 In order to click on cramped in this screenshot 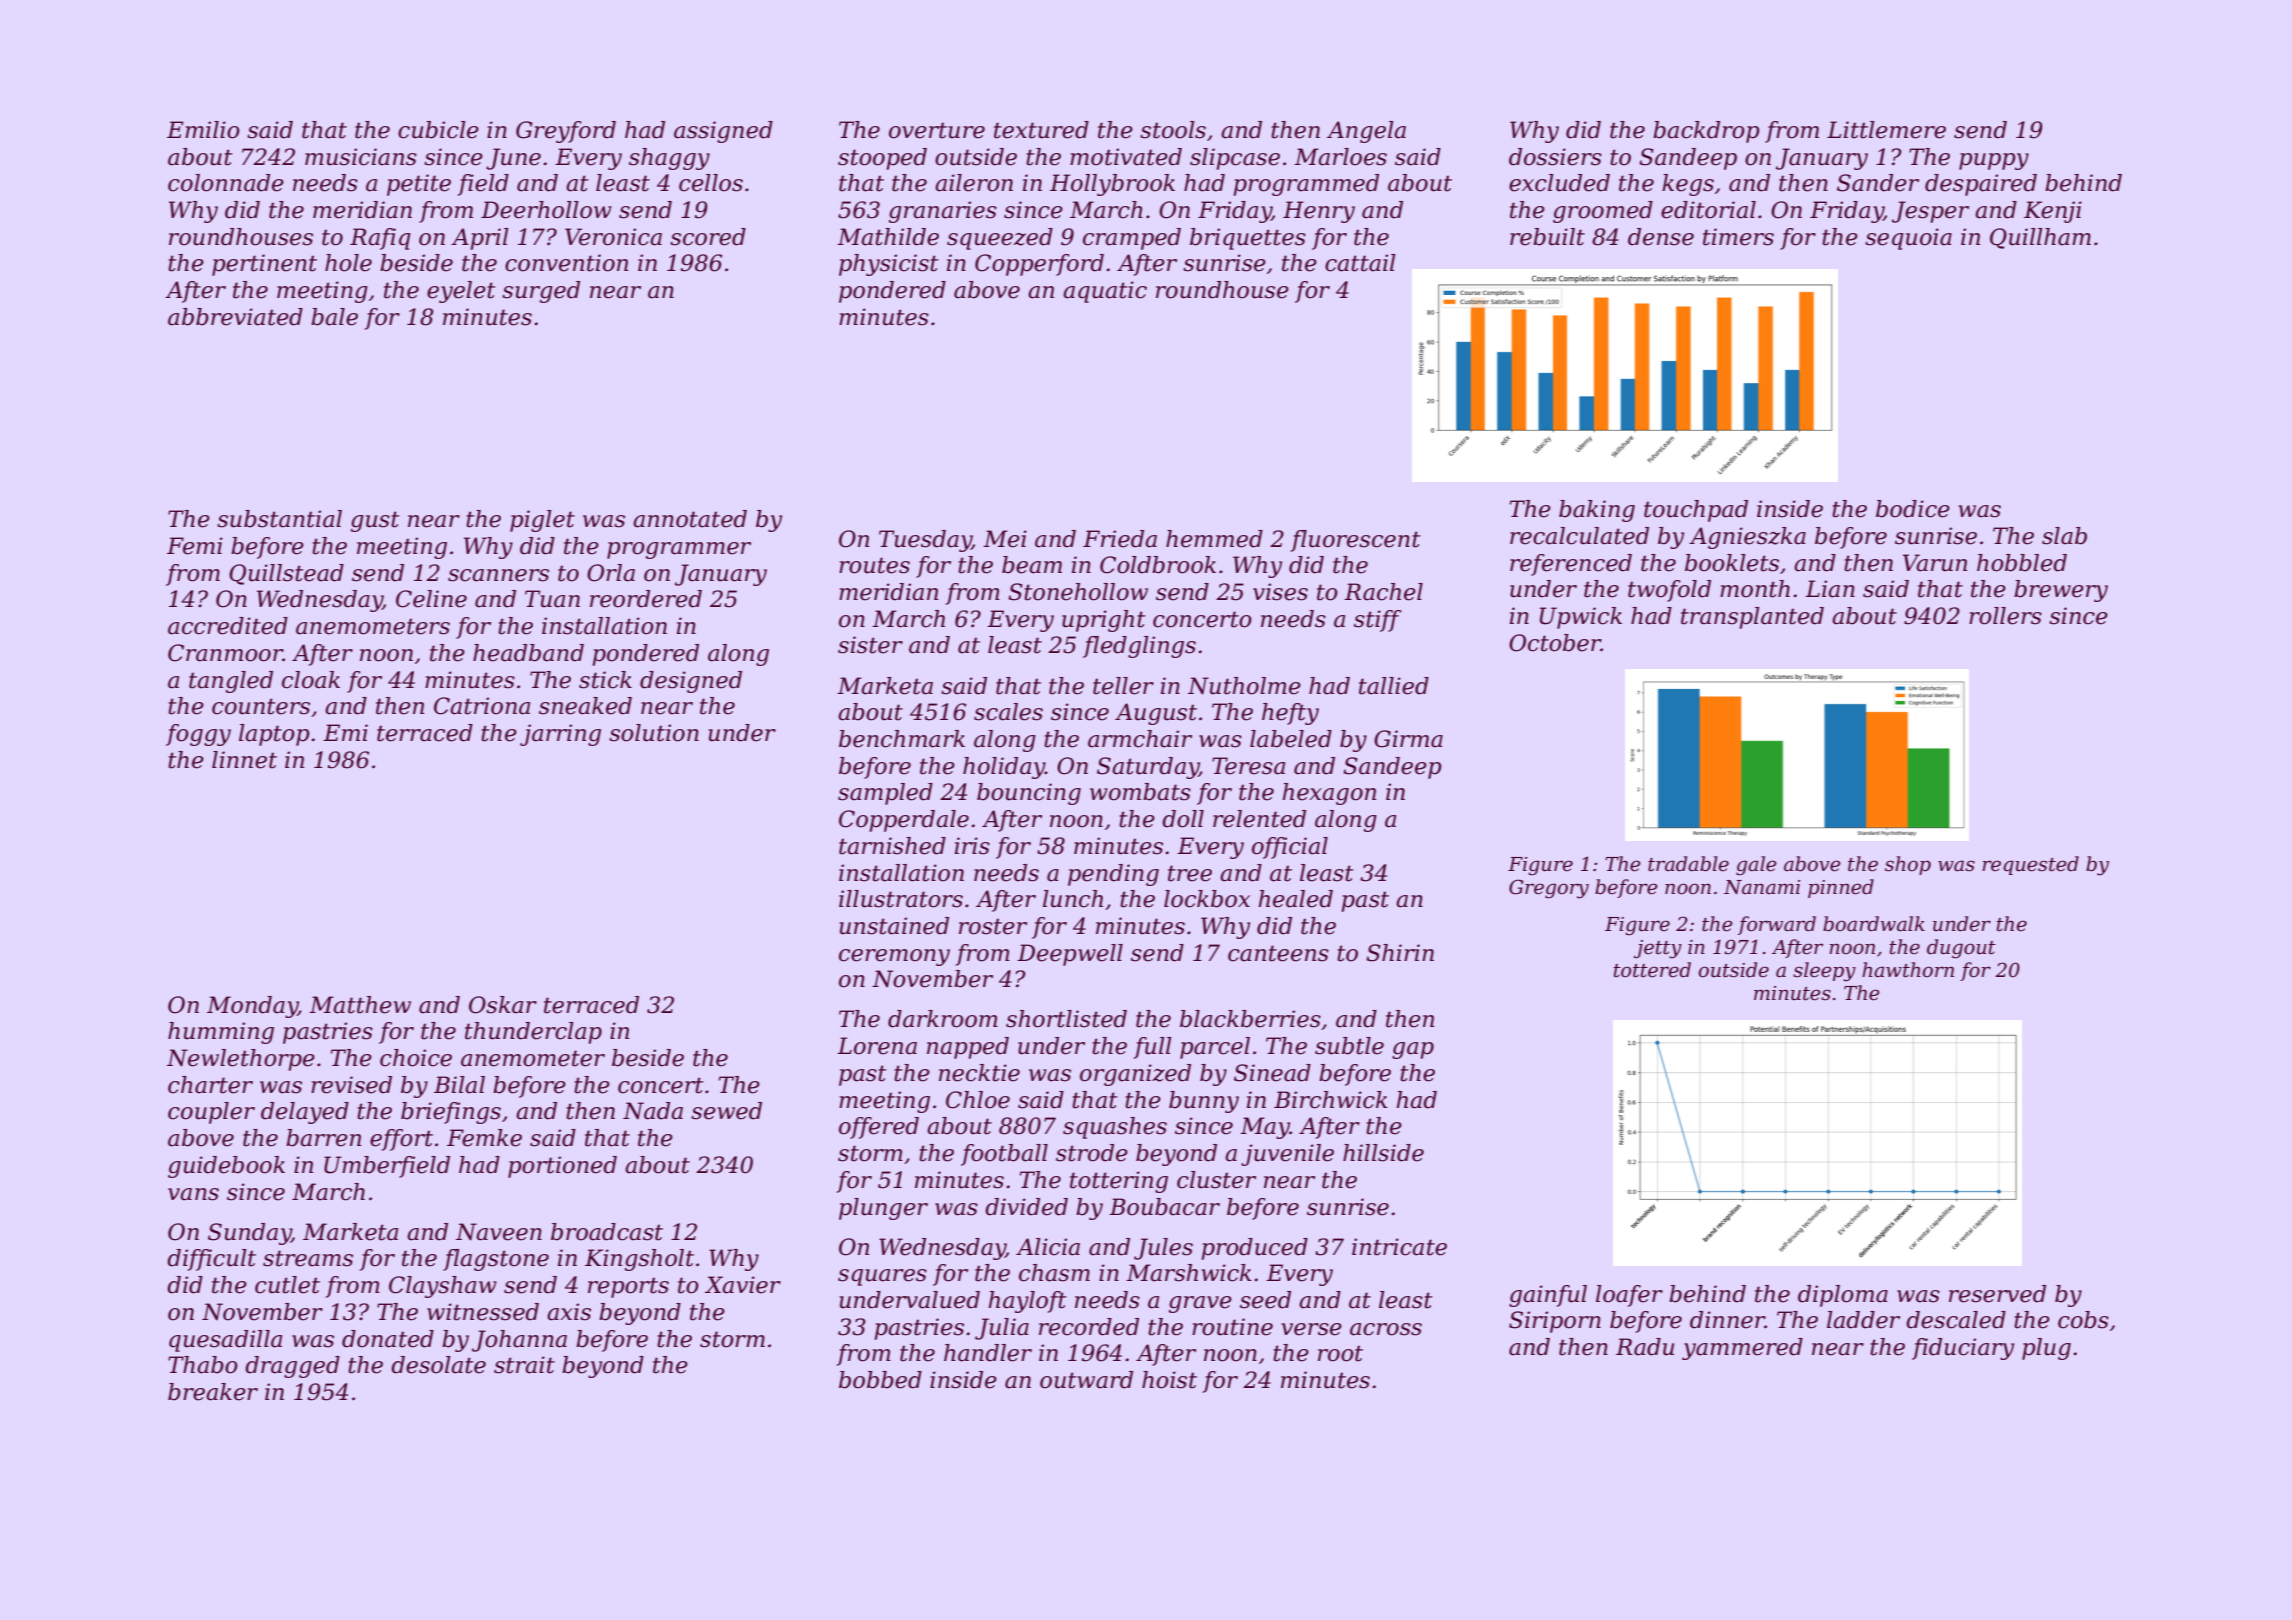, I will do `click(1132, 239)`.
